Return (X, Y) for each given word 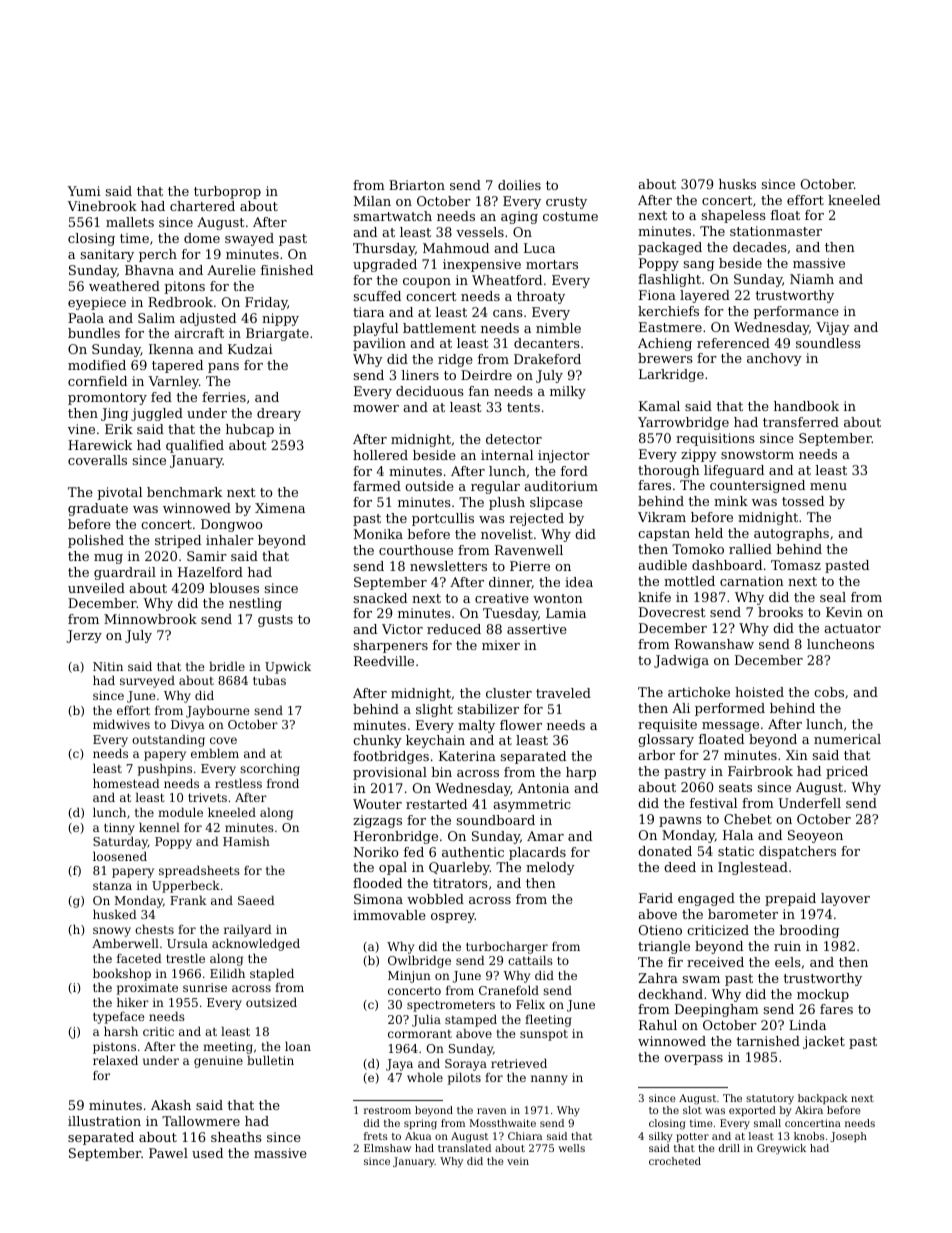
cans (508, 313)
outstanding (168, 740)
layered (705, 296)
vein (518, 1161)
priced (847, 772)
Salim (156, 318)
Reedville (384, 661)
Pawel (168, 1153)
